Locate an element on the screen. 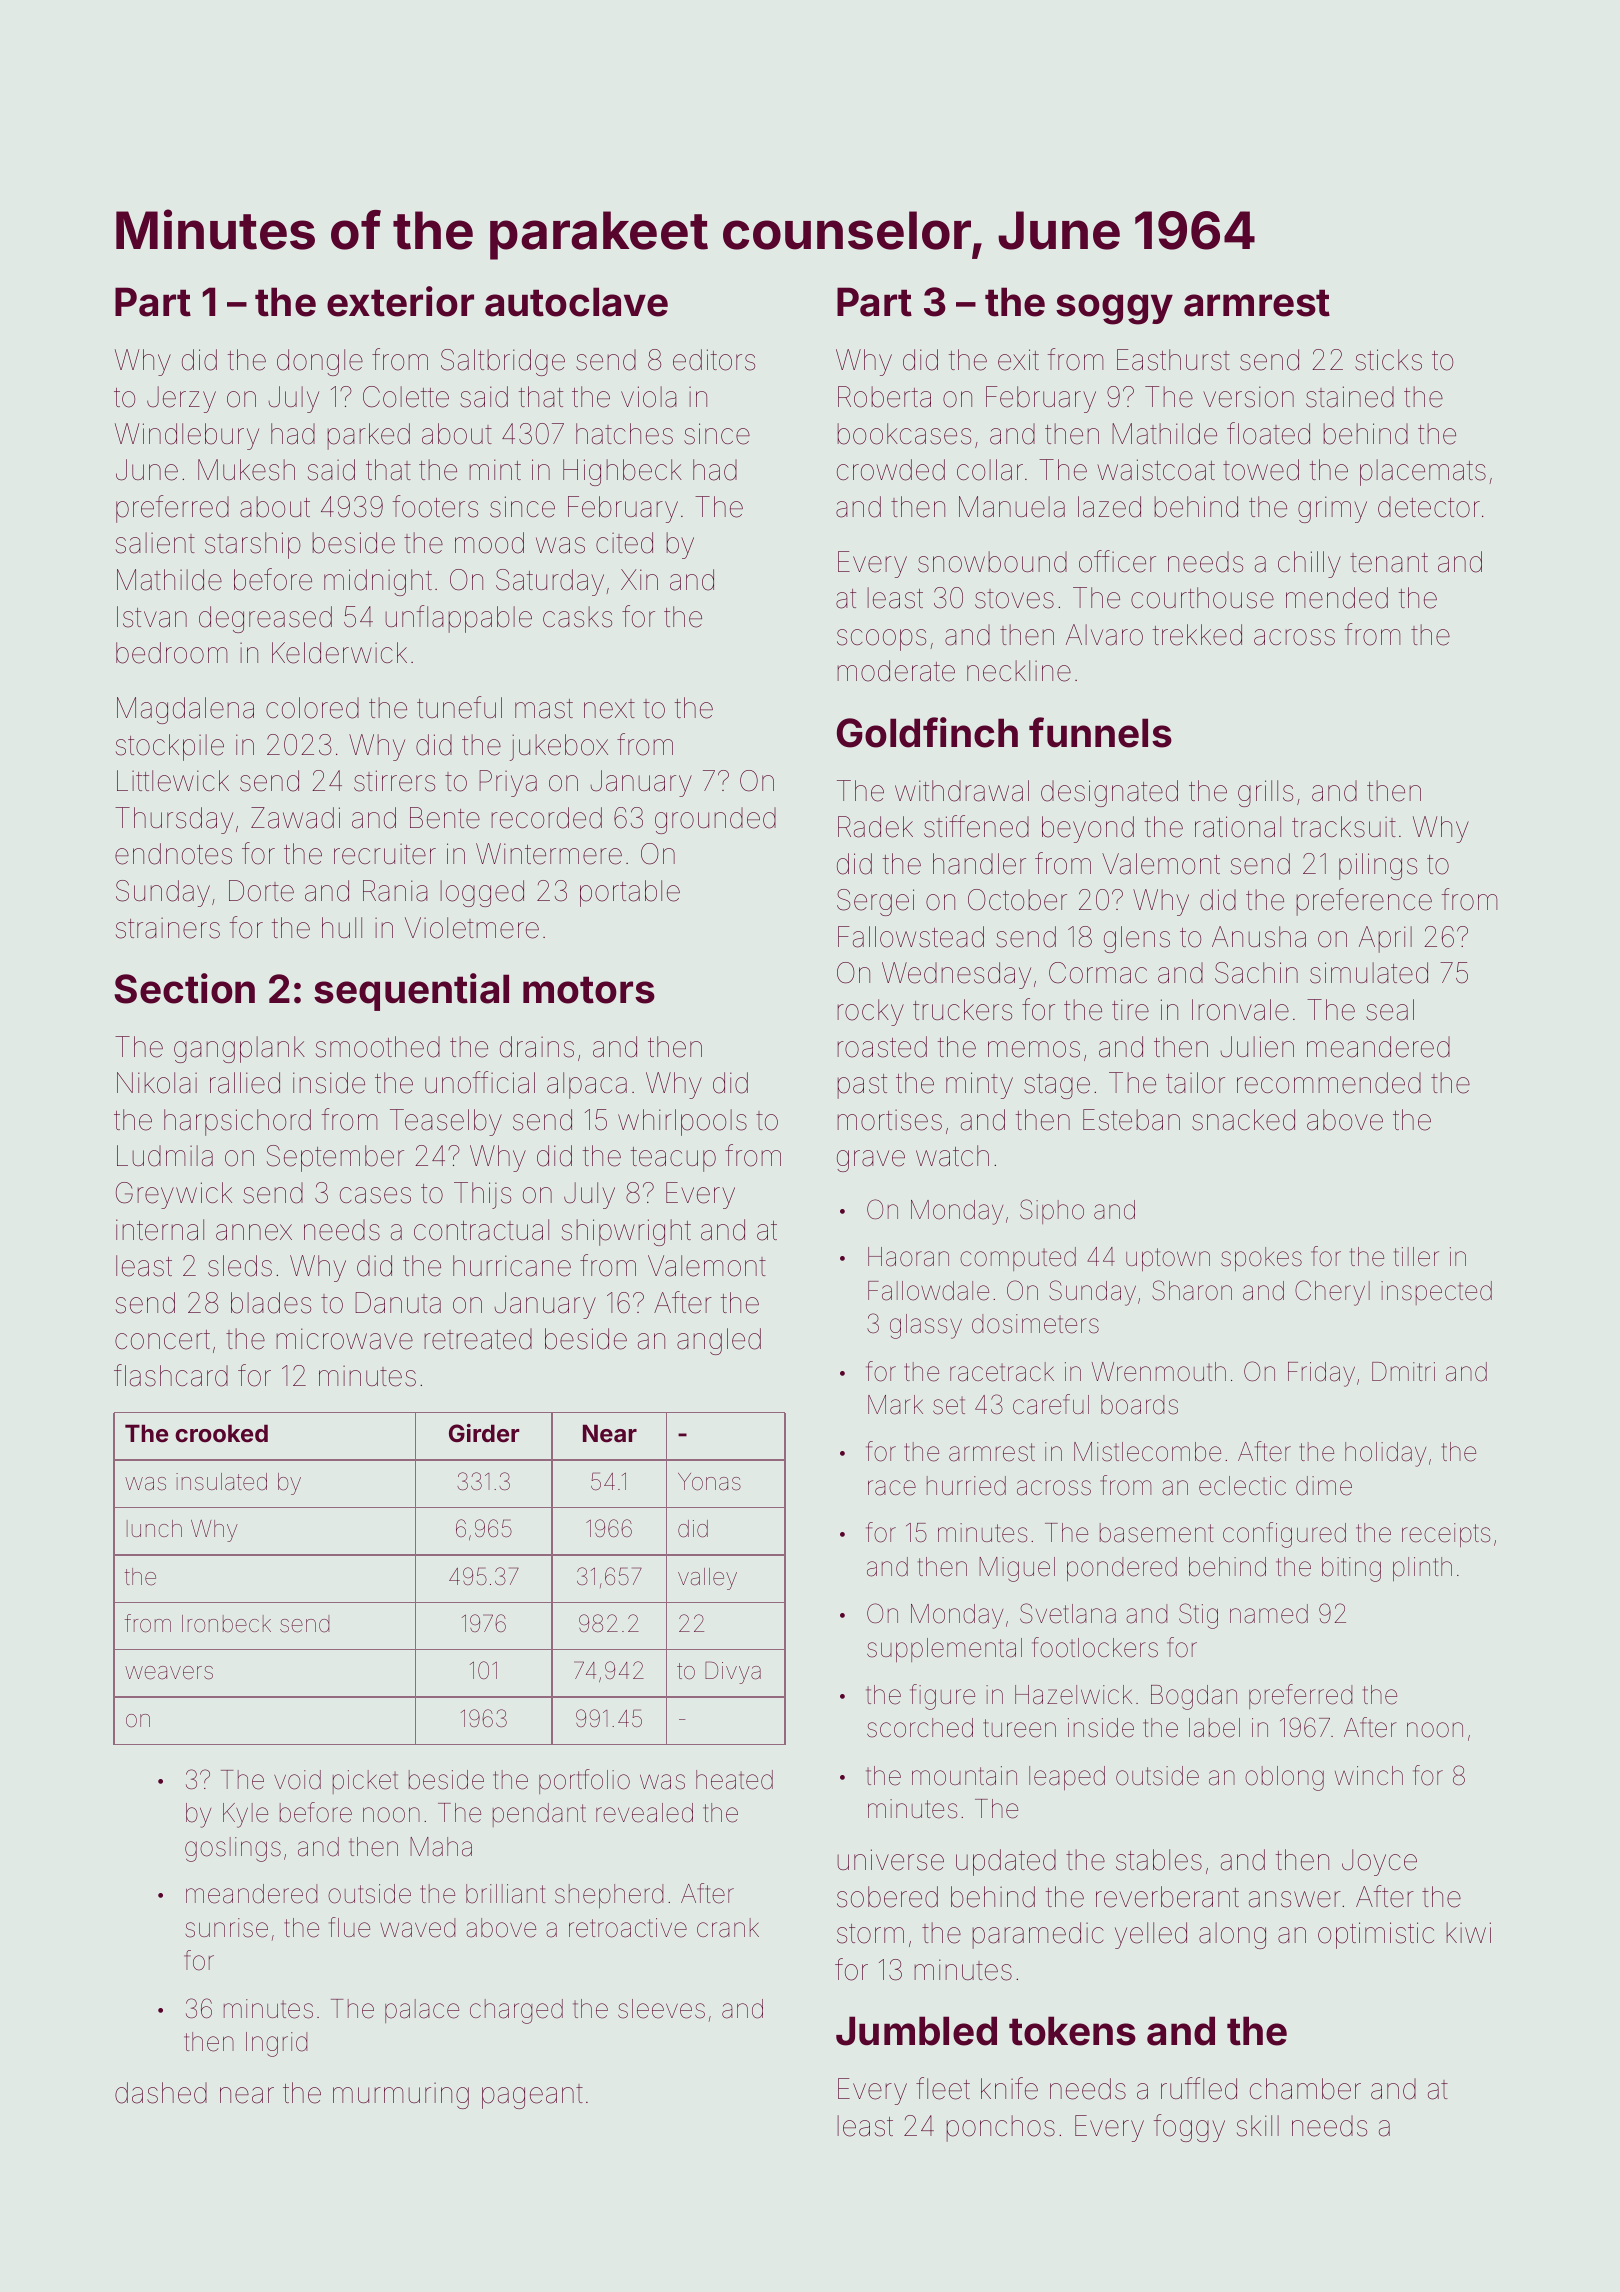  chilly is located at coordinates (1309, 564).
